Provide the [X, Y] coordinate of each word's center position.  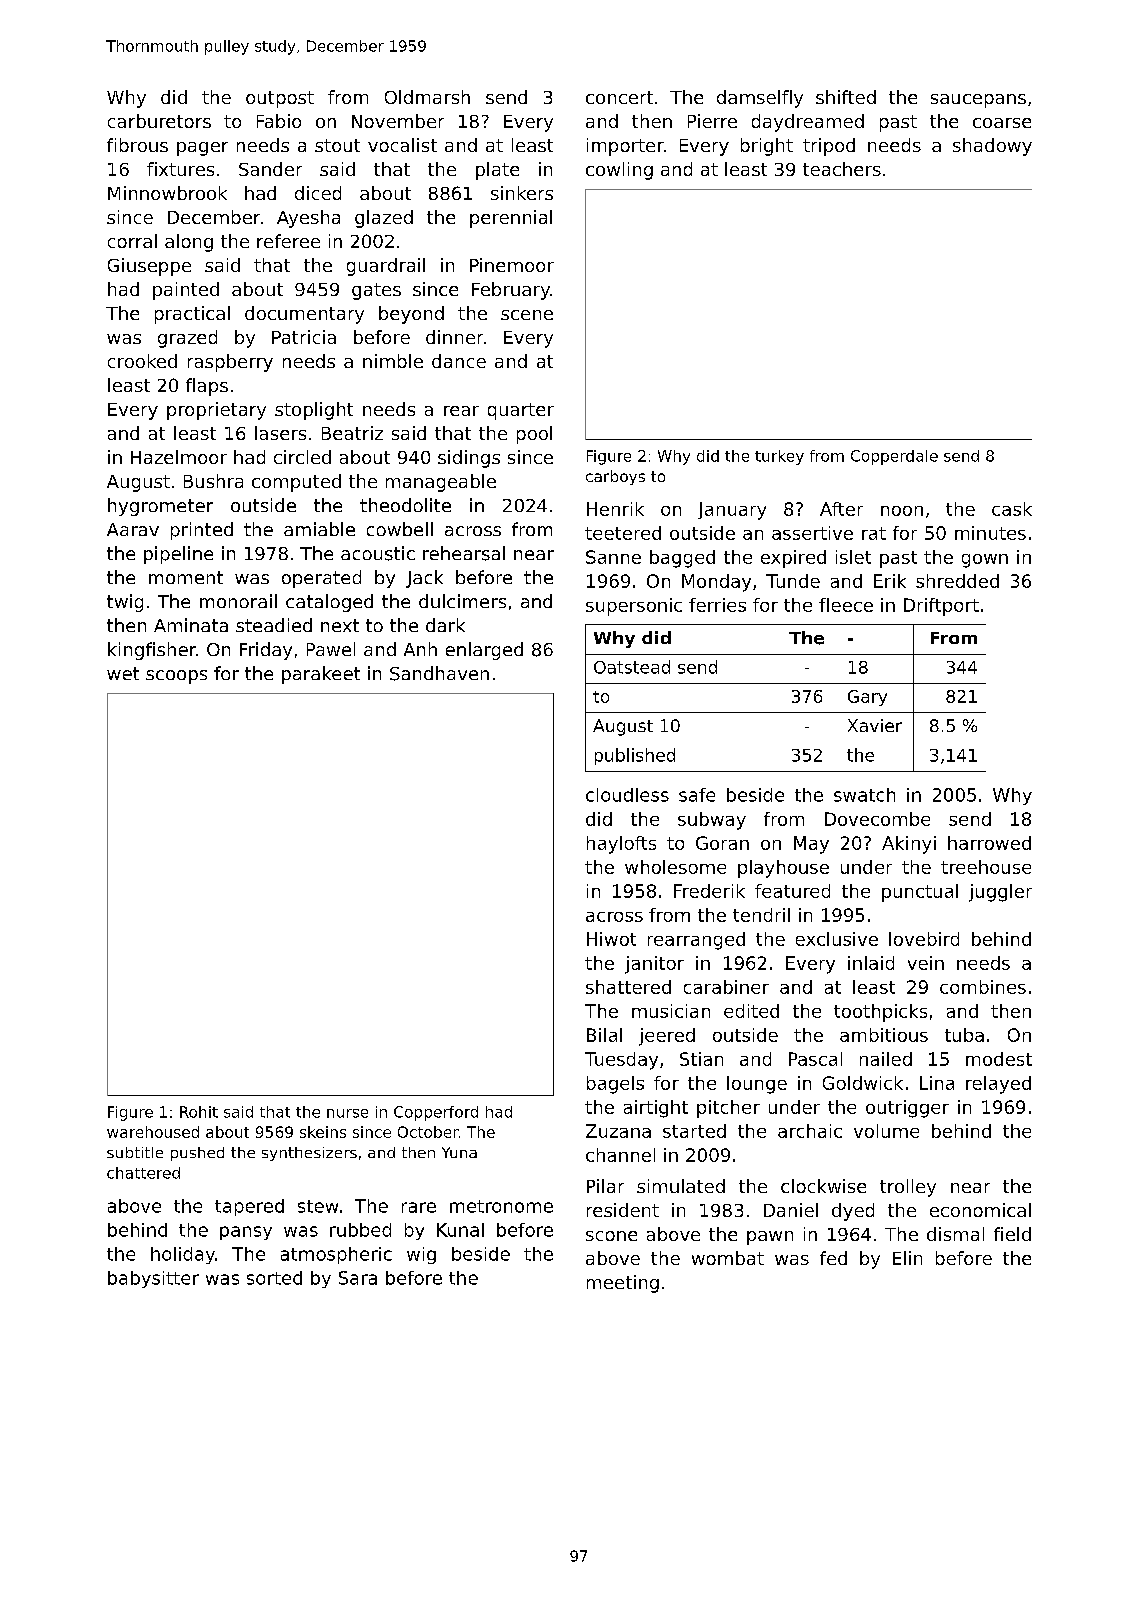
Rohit [199, 1112]
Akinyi [909, 845]
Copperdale [894, 457]
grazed [187, 339]
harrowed [989, 843]
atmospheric [336, 1255]
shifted [846, 97]
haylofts [621, 845]
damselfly [760, 99]
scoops [176, 677]
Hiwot [611, 939]
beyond [411, 315]
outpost [280, 99]
